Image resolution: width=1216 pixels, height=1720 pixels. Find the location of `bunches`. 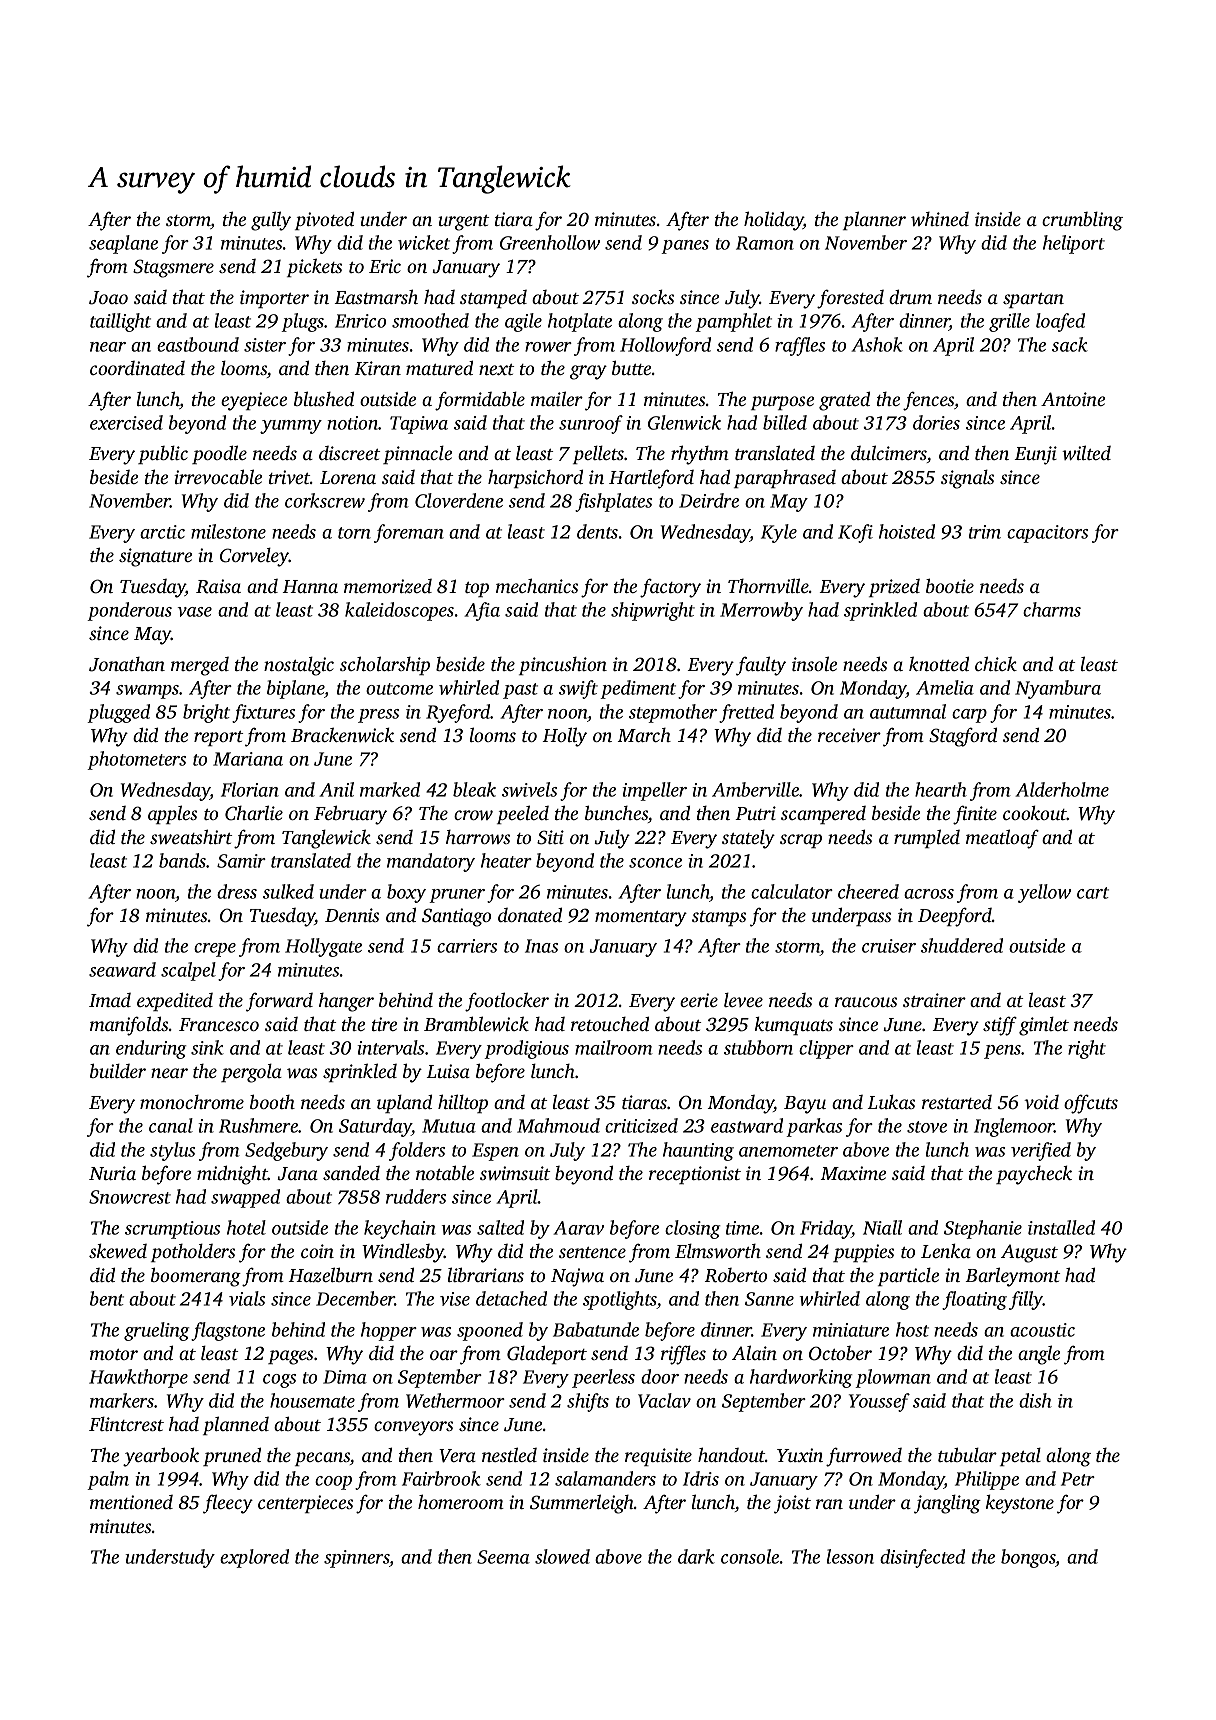

bunches is located at coordinates (616, 812).
